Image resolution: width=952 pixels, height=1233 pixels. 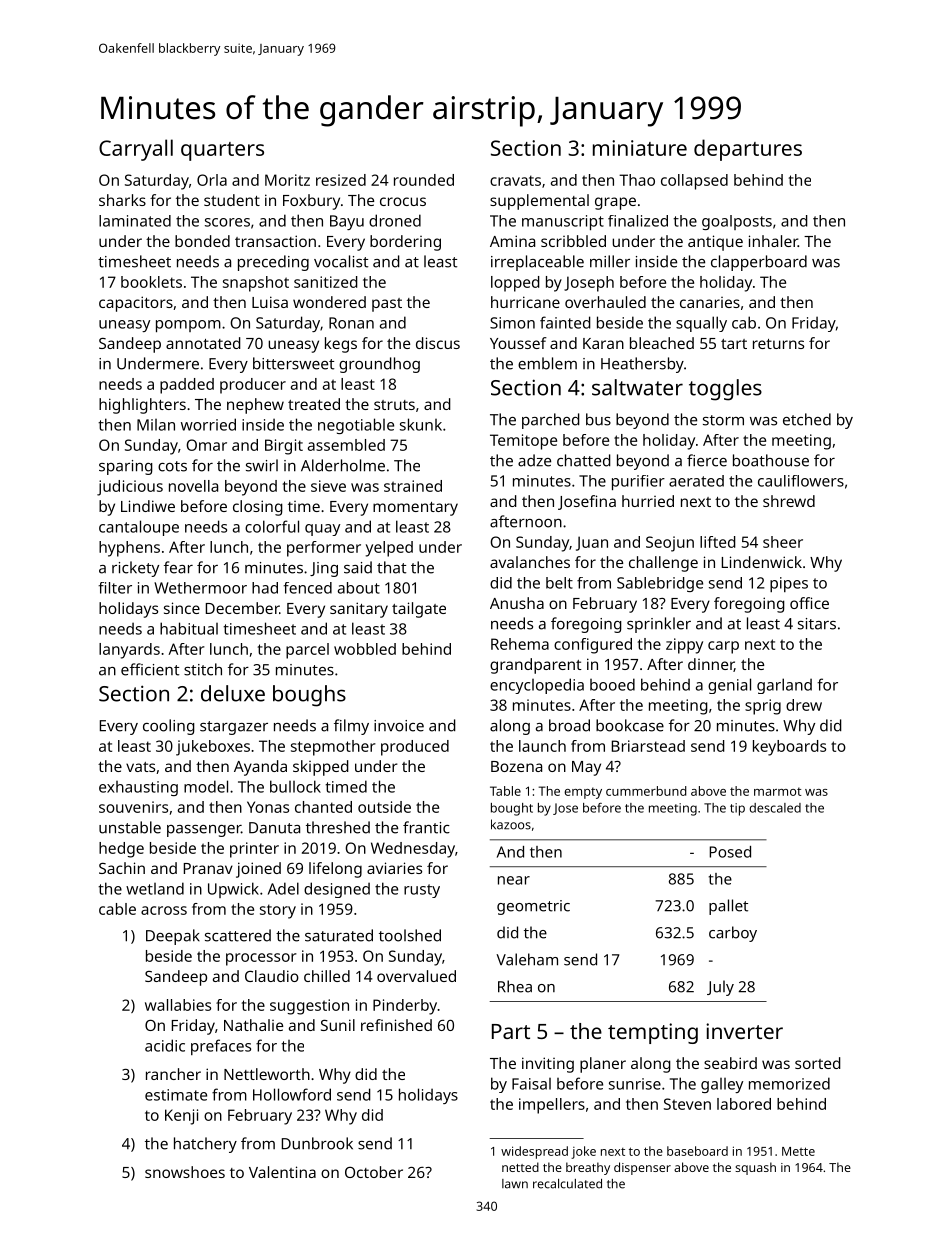 I want to click on Hollowford, so click(x=292, y=1094).
